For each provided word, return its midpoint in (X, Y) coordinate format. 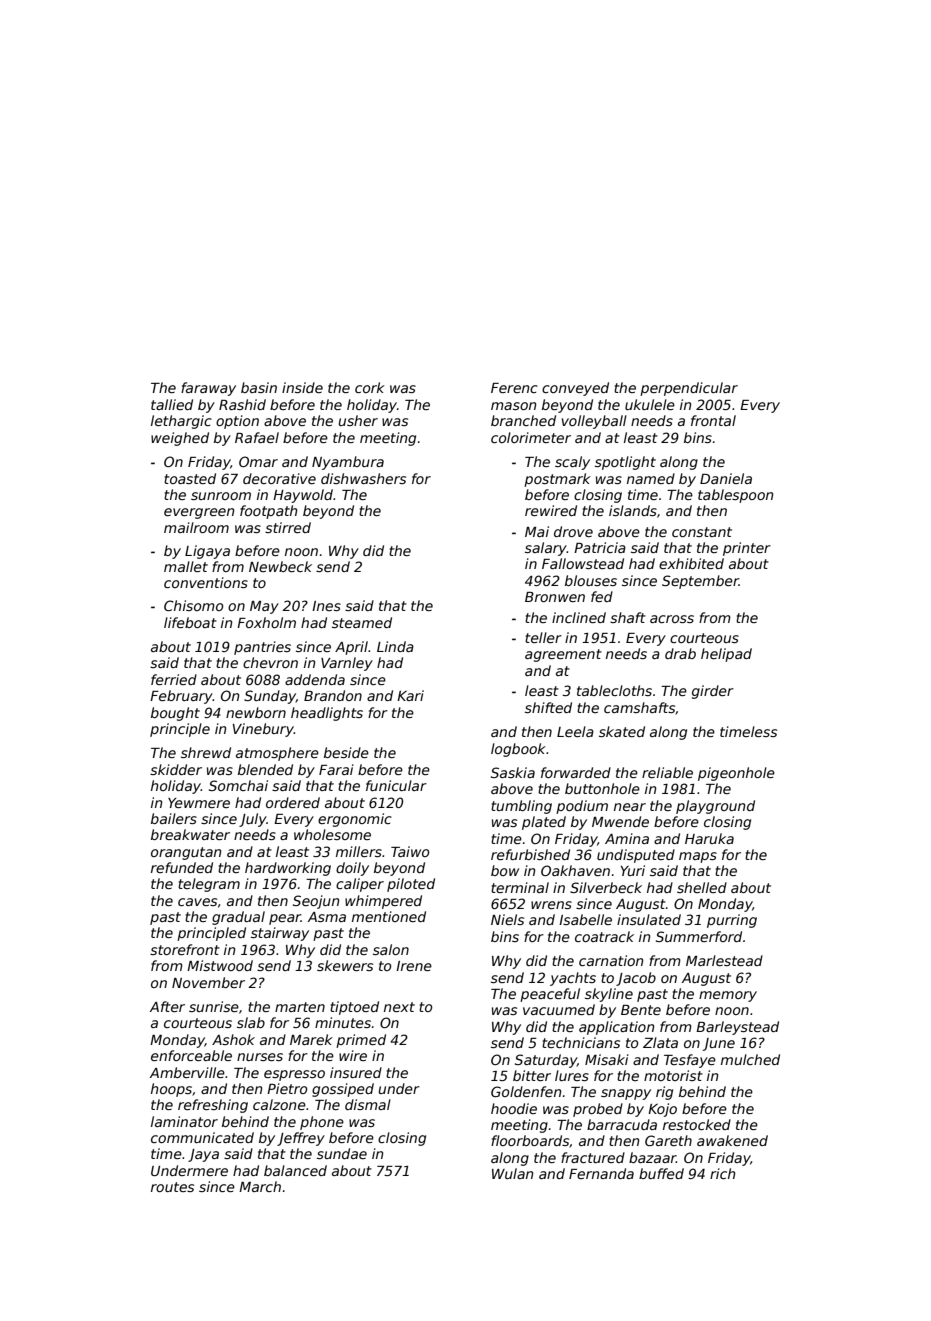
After (167, 1006)
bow (505, 870)
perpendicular (689, 389)
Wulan (513, 1173)
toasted (190, 478)
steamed (362, 622)
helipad (726, 655)
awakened (732, 1140)
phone (322, 1123)
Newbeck (280, 566)
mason (514, 406)
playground (715, 807)
